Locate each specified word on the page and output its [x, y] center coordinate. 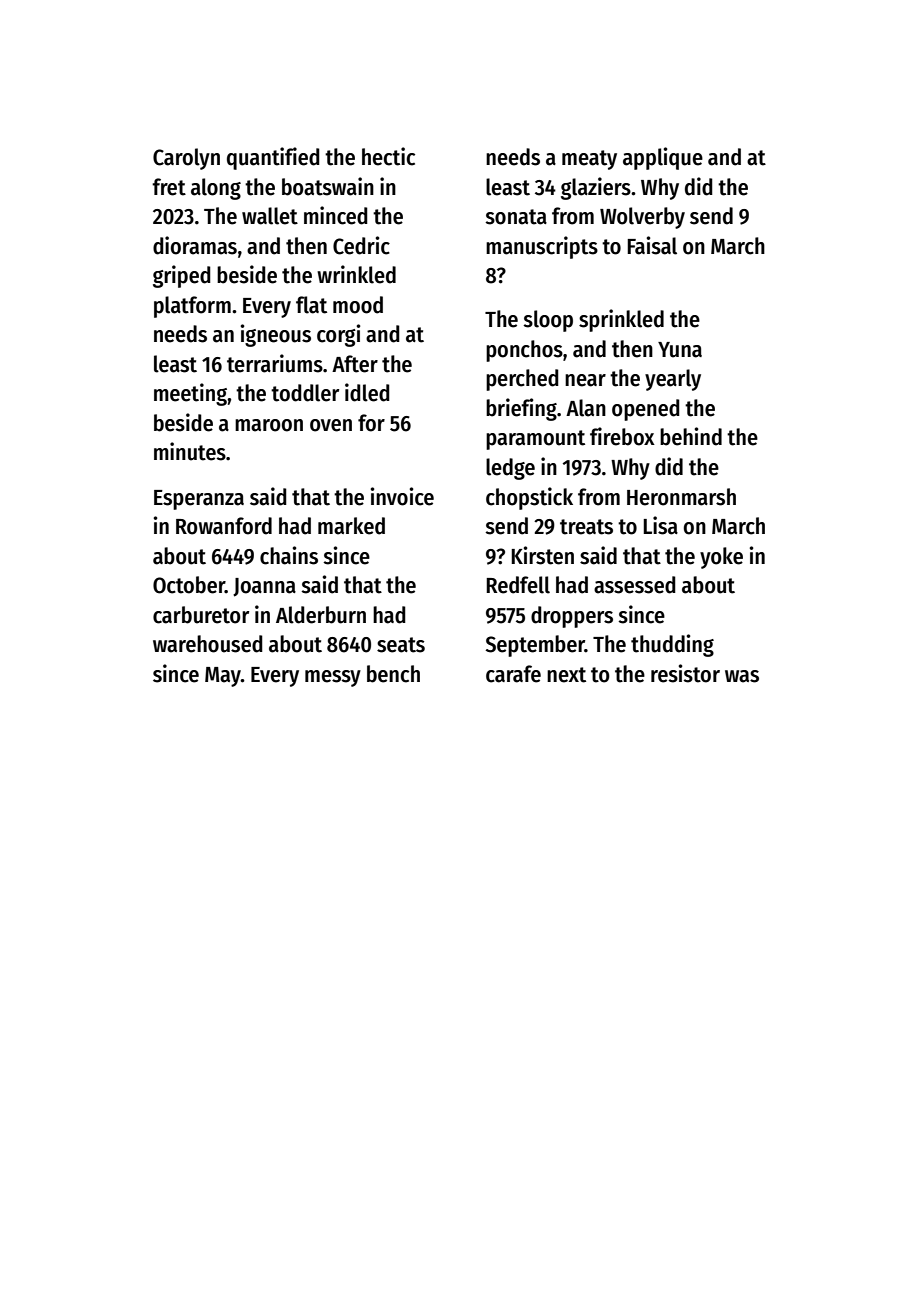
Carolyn [186, 159]
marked [351, 526]
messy [333, 678]
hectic [388, 156]
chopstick [529, 498]
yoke [721, 558]
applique [663, 158]
